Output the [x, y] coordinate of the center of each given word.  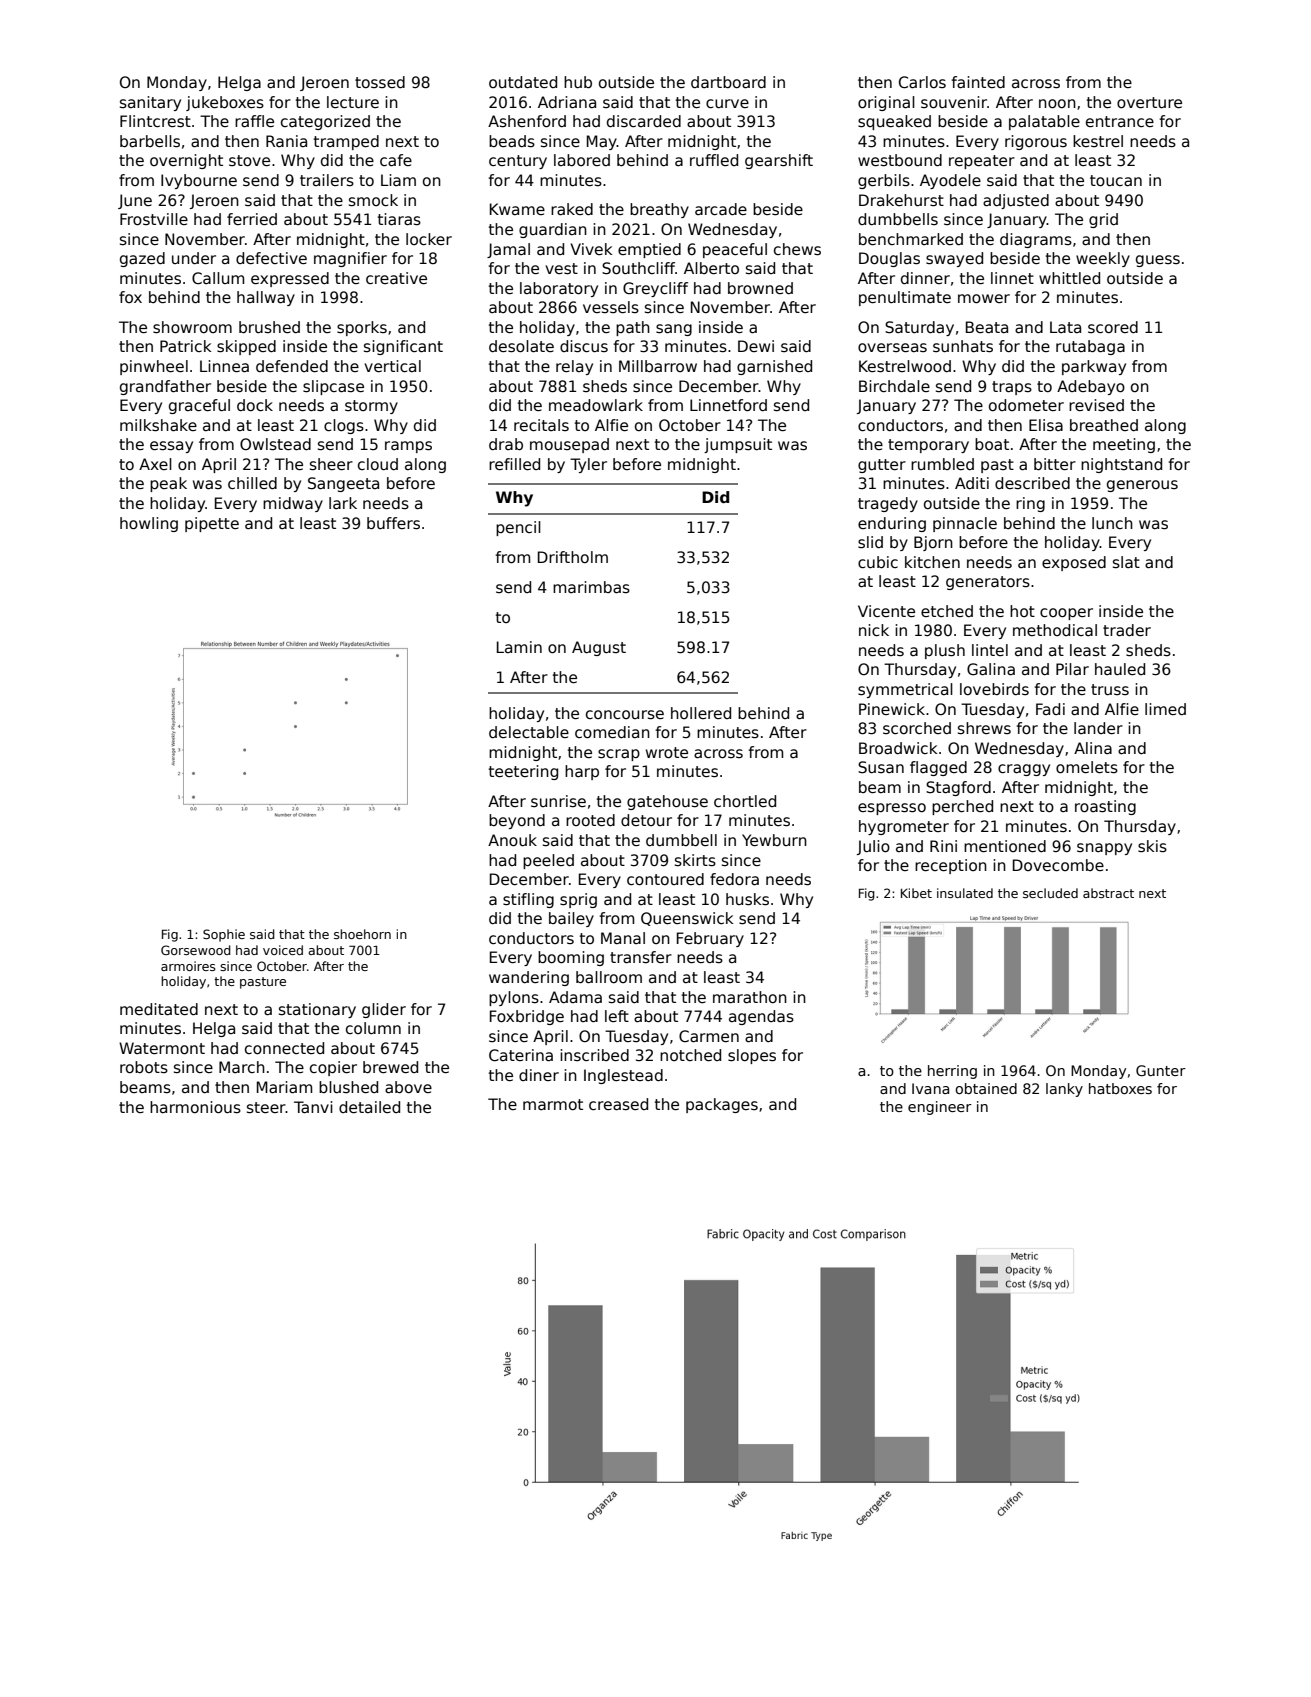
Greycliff [655, 289]
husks [747, 899]
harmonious [195, 1107]
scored [1113, 327]
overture [1149, 103]
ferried [252, 219]
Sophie [224, 935]
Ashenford [527, 121]
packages [722, 1105]
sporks [362, 328]
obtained [986, 1088]
